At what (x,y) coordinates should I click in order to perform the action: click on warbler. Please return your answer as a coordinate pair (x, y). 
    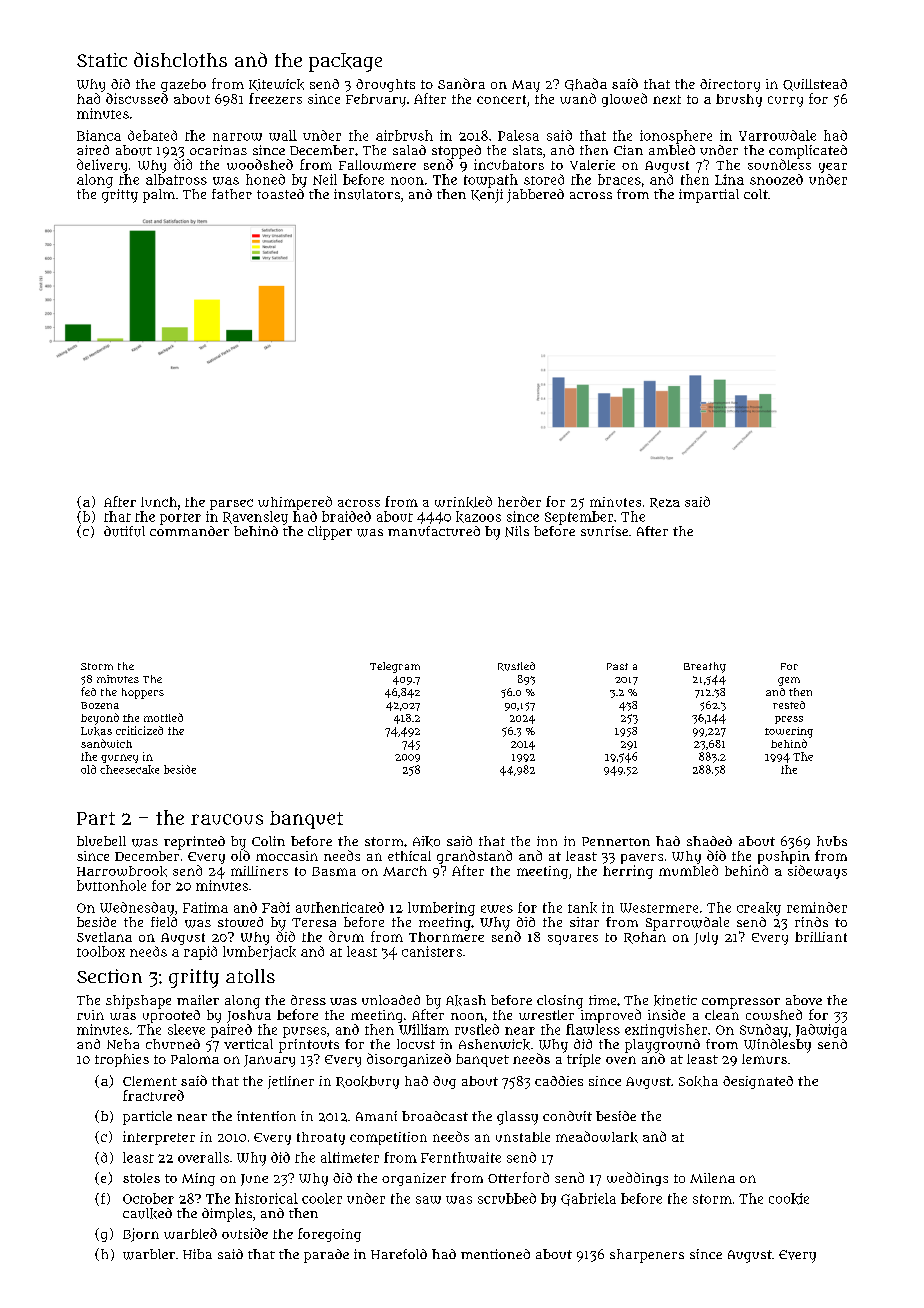
    Looking at the image, I should click on (149, 1254).
